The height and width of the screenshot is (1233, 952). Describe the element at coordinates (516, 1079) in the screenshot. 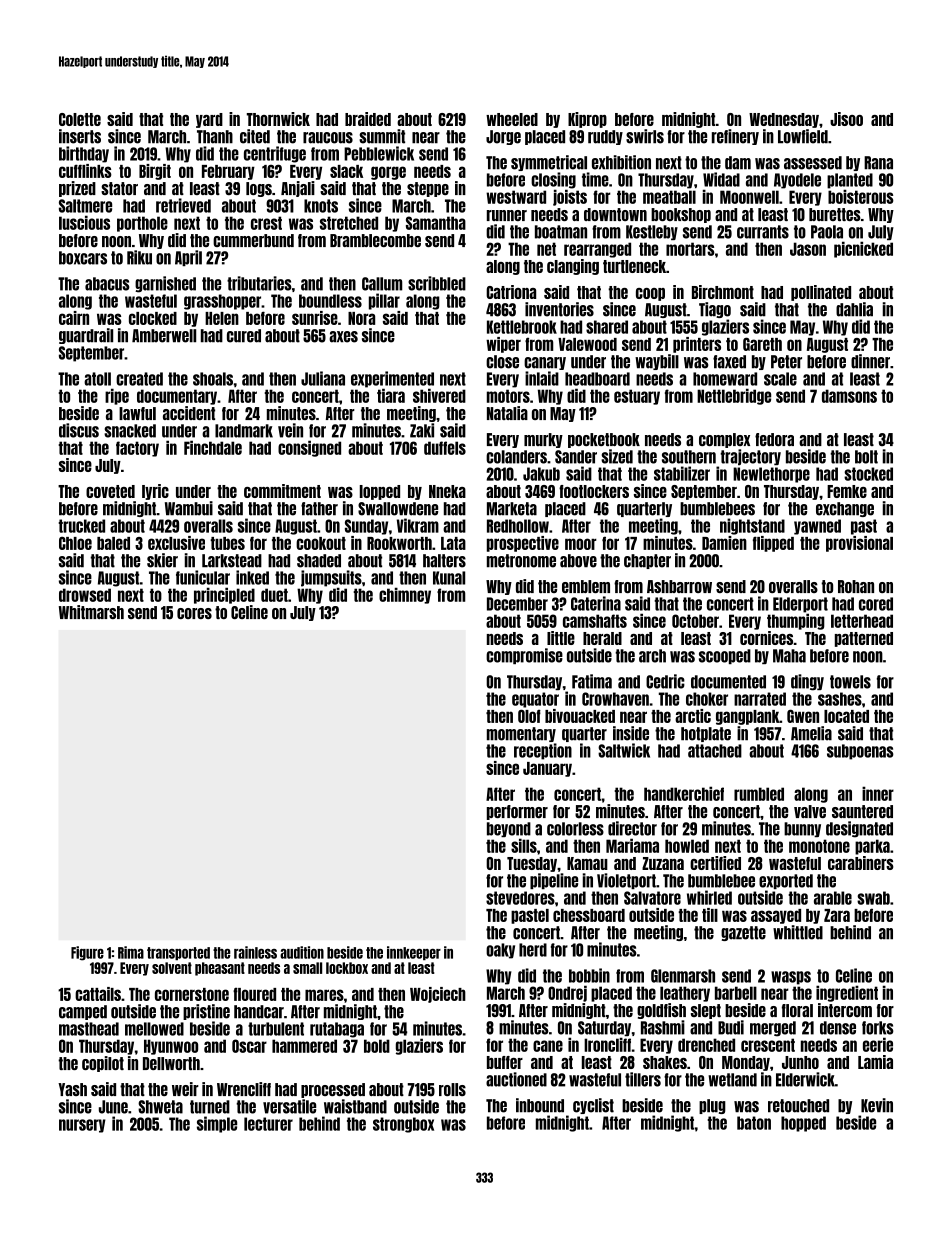

I see `auctioned` at that location.
